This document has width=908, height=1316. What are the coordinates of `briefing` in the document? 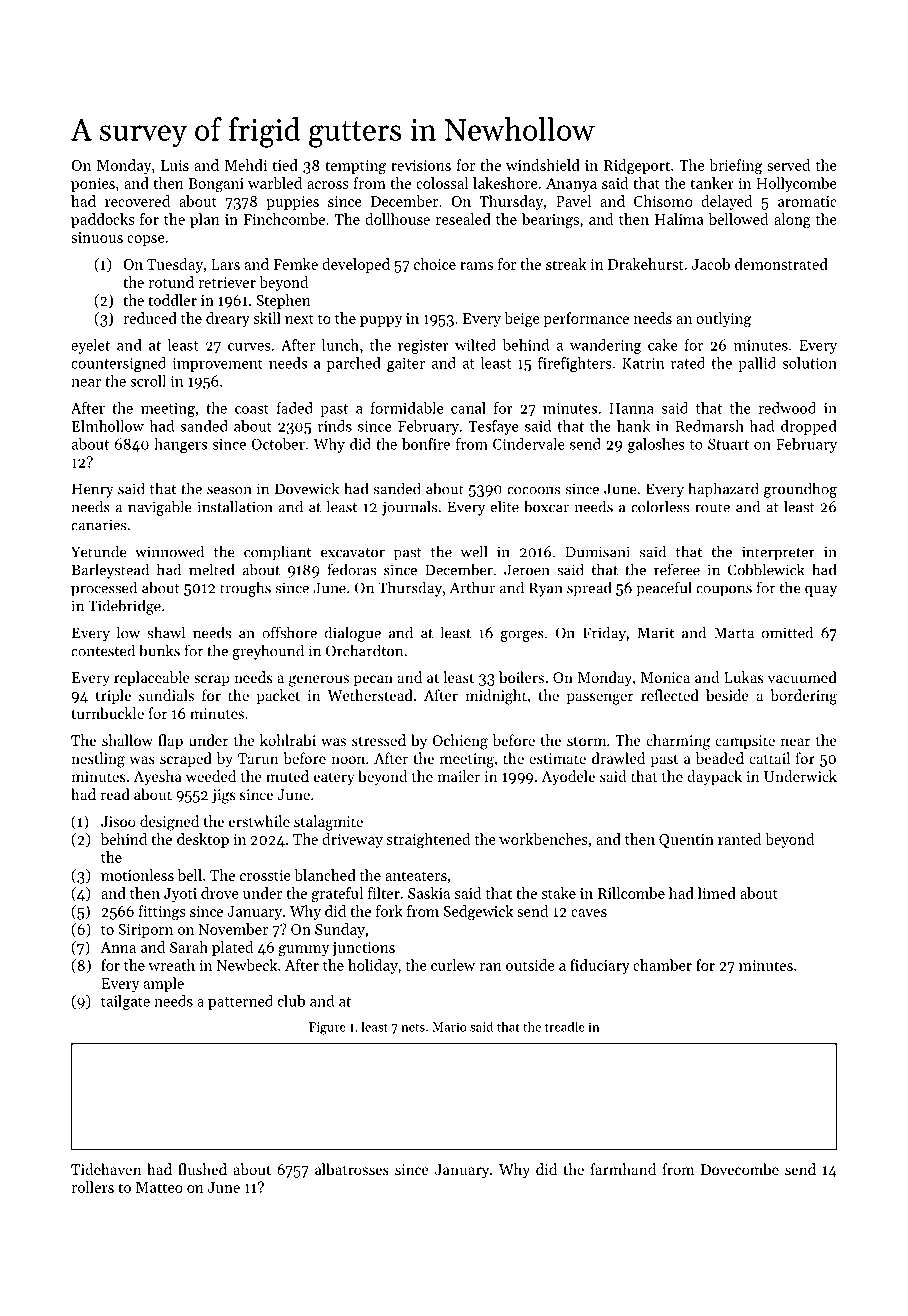 It's located at (735, 167).
